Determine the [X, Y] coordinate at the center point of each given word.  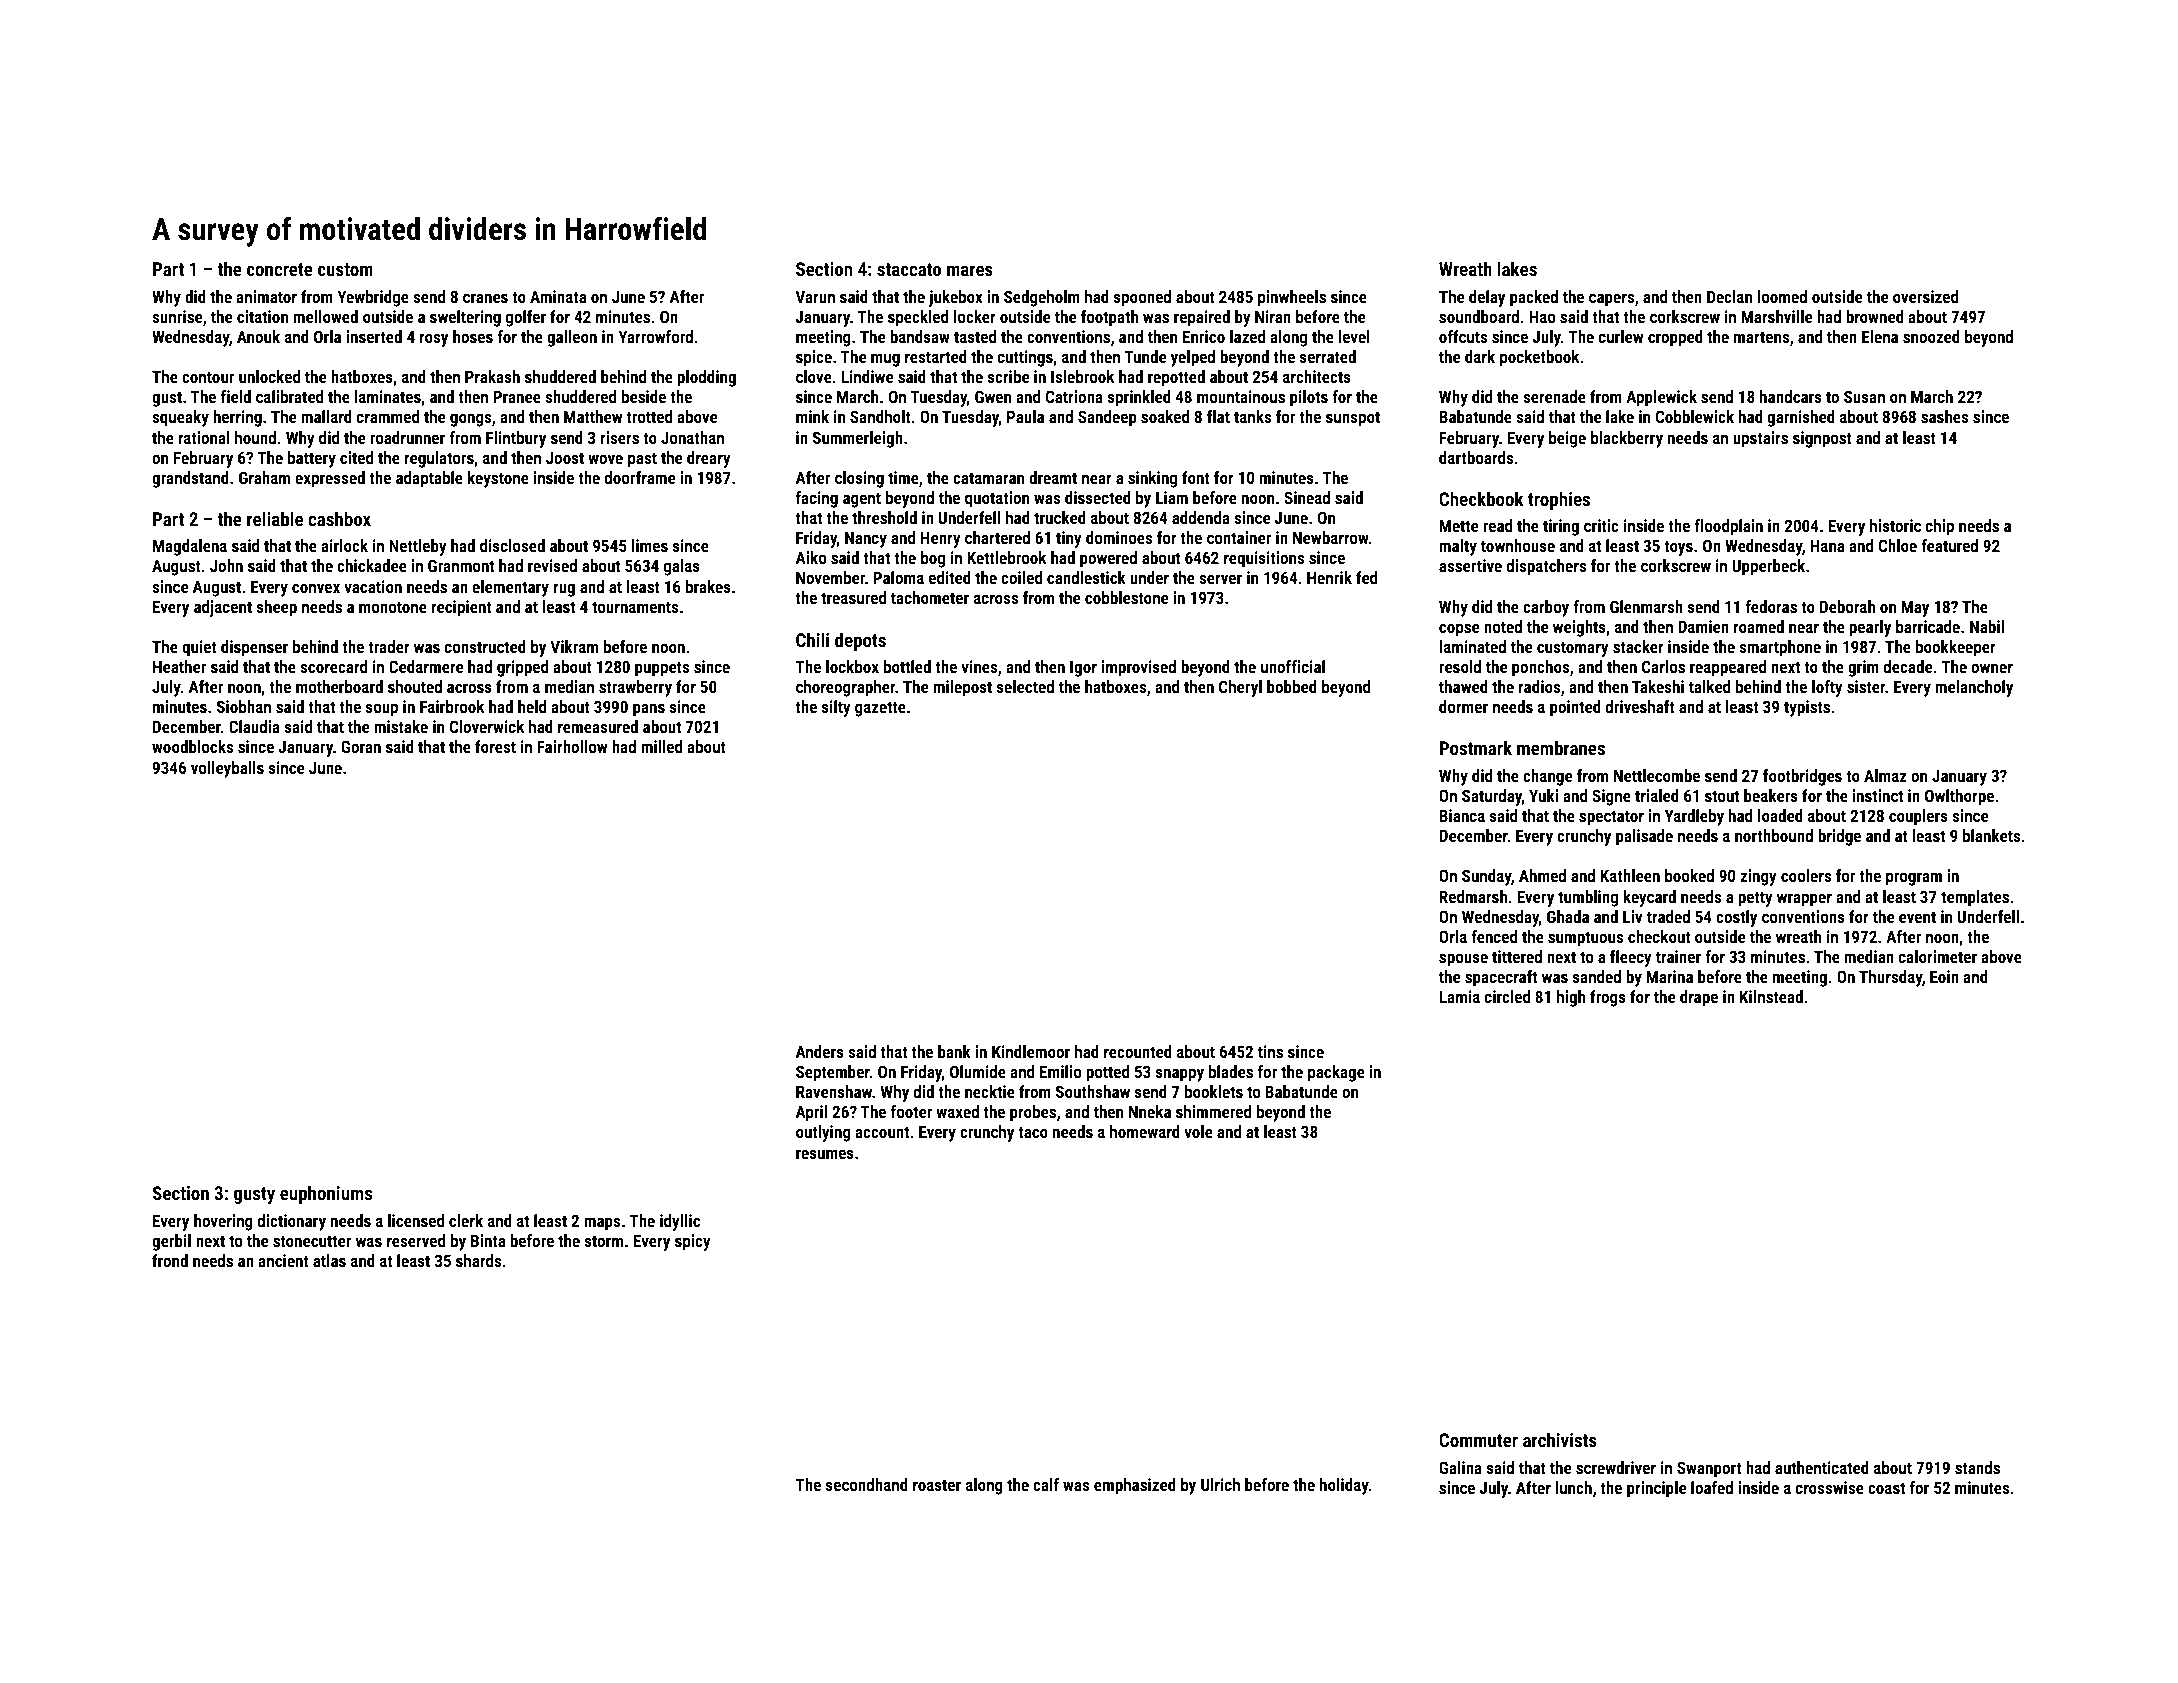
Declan [1729, 296]
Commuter [1478, 1440]
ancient [283, 1260]
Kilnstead [1771, 996]
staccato [909, 269]
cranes [485, 298]
